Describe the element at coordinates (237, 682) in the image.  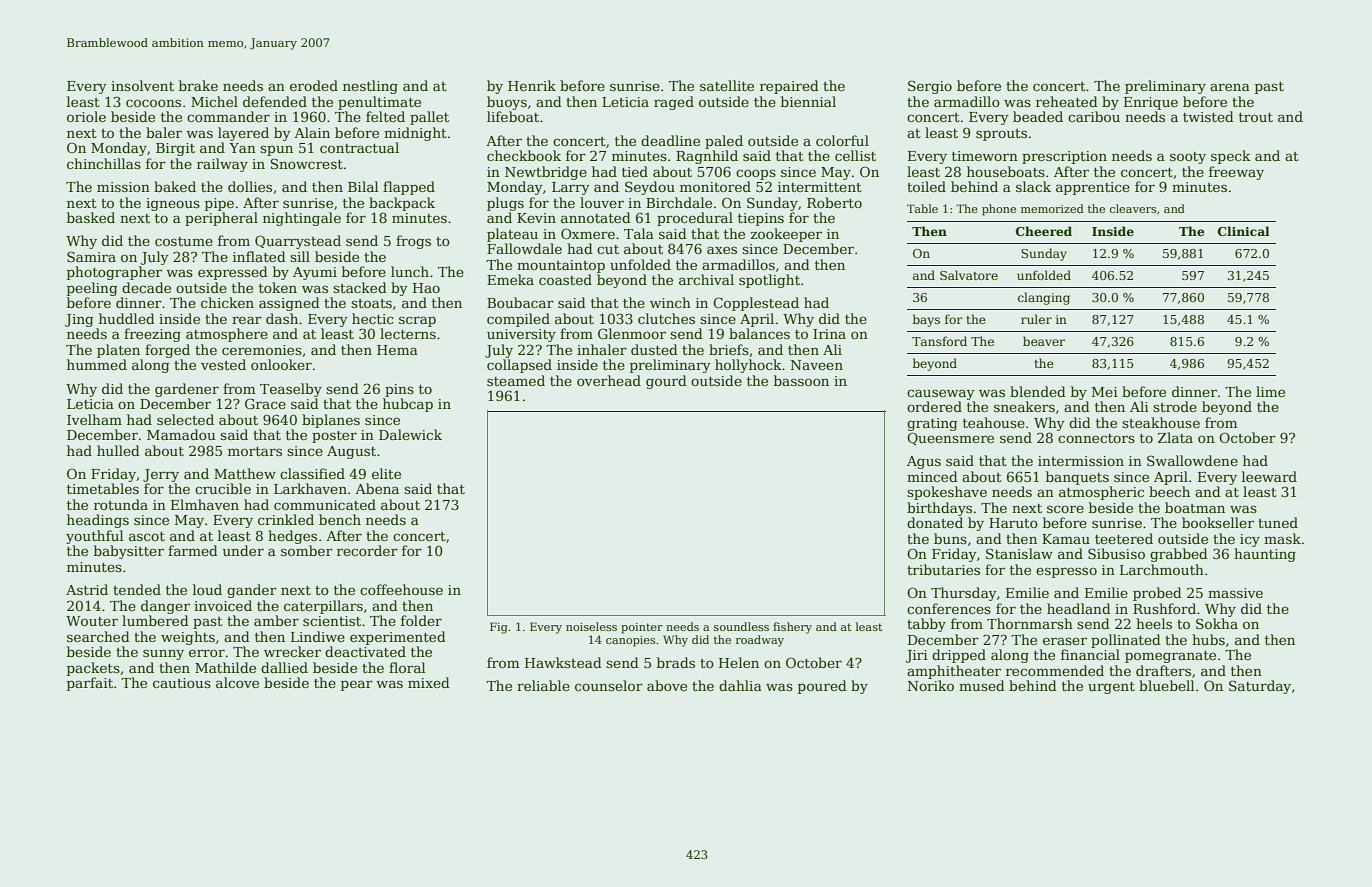
I see `alcove` at that location.
